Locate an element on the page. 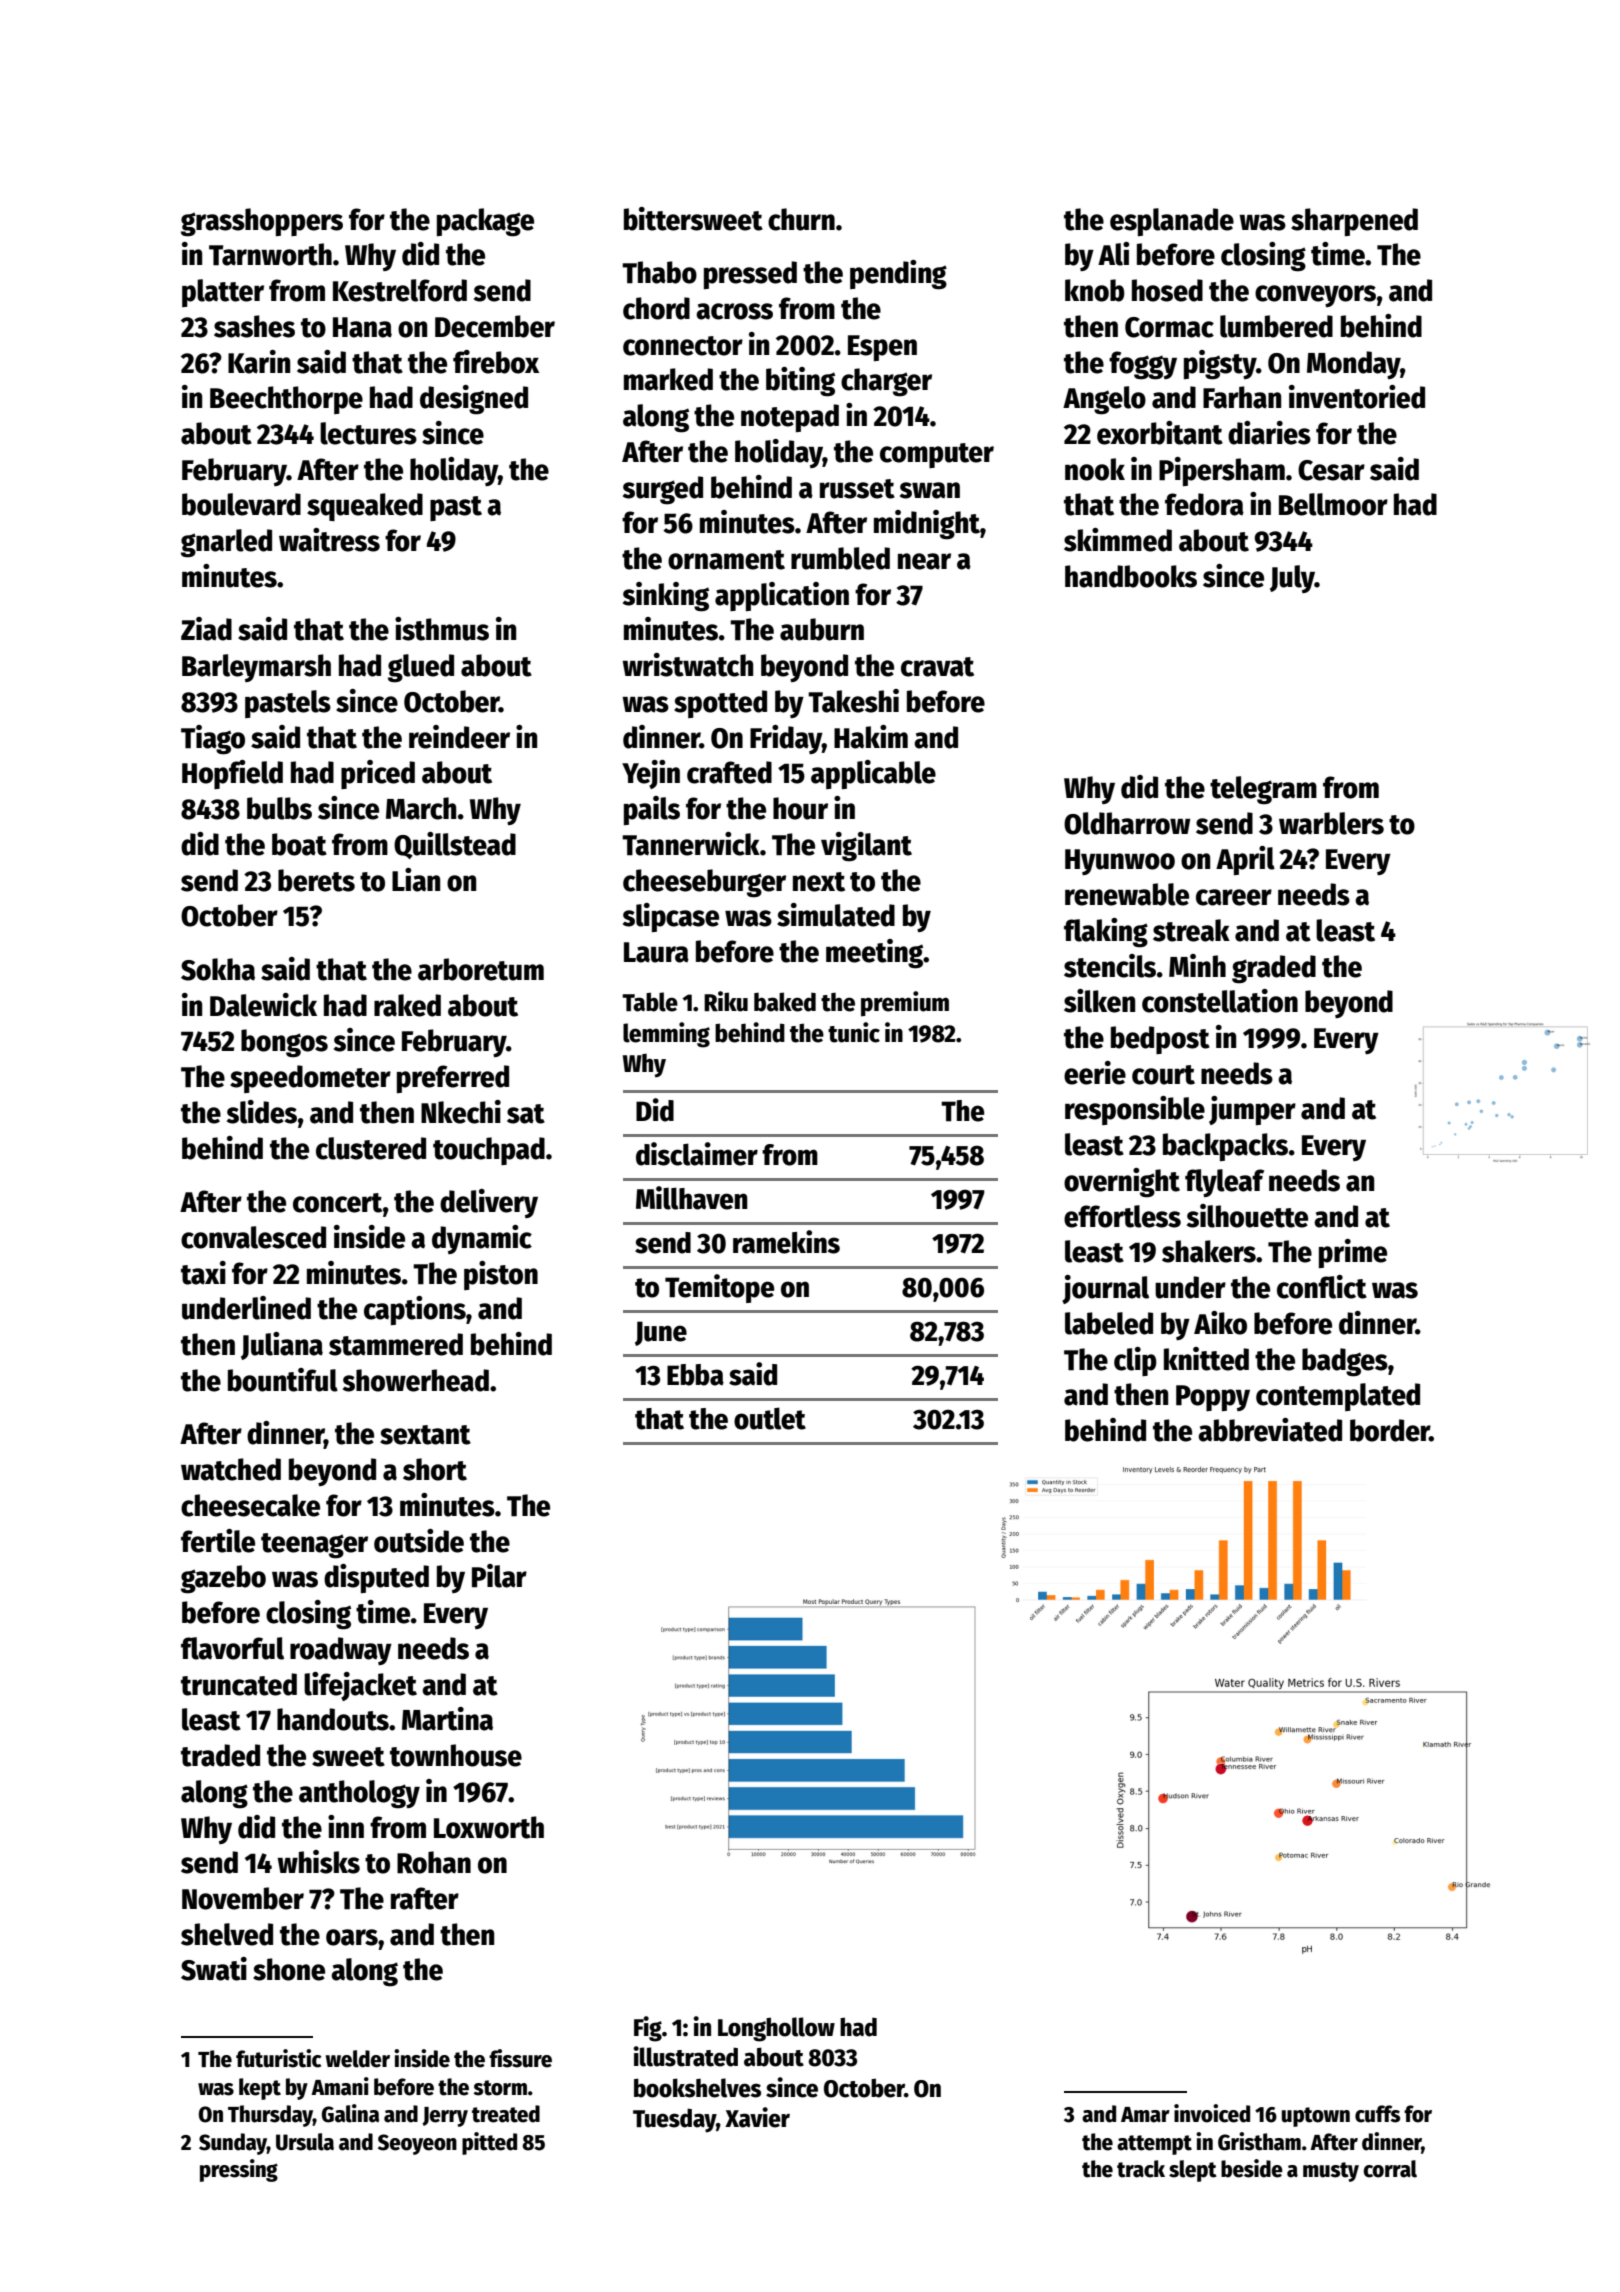 The image size is (1620, 2292). next is located at coordinates (819, 882).
